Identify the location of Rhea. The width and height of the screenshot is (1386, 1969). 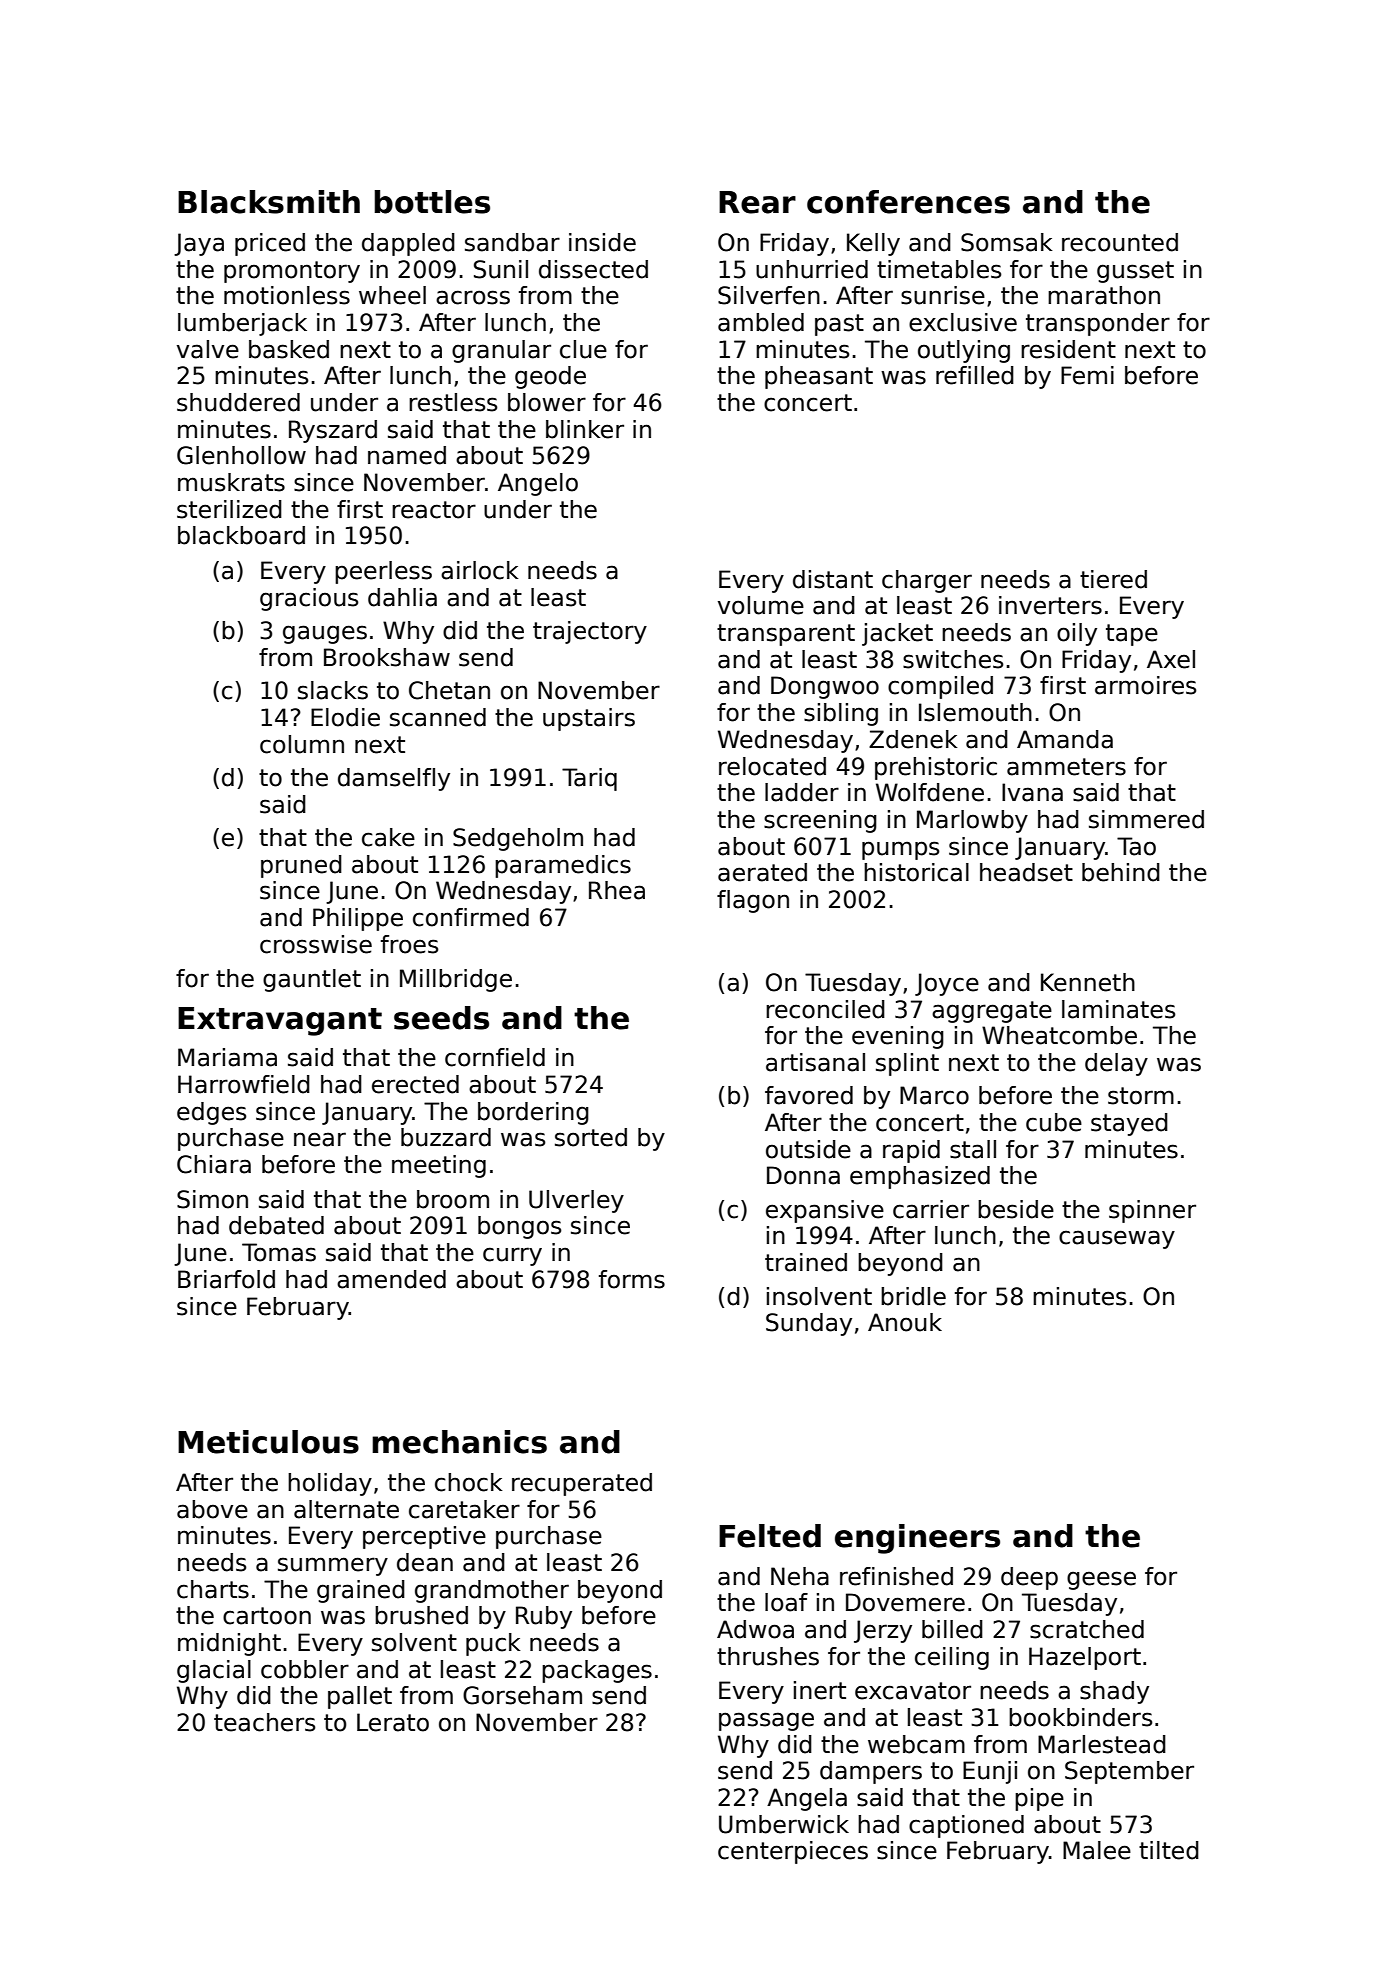
(617, 890).
